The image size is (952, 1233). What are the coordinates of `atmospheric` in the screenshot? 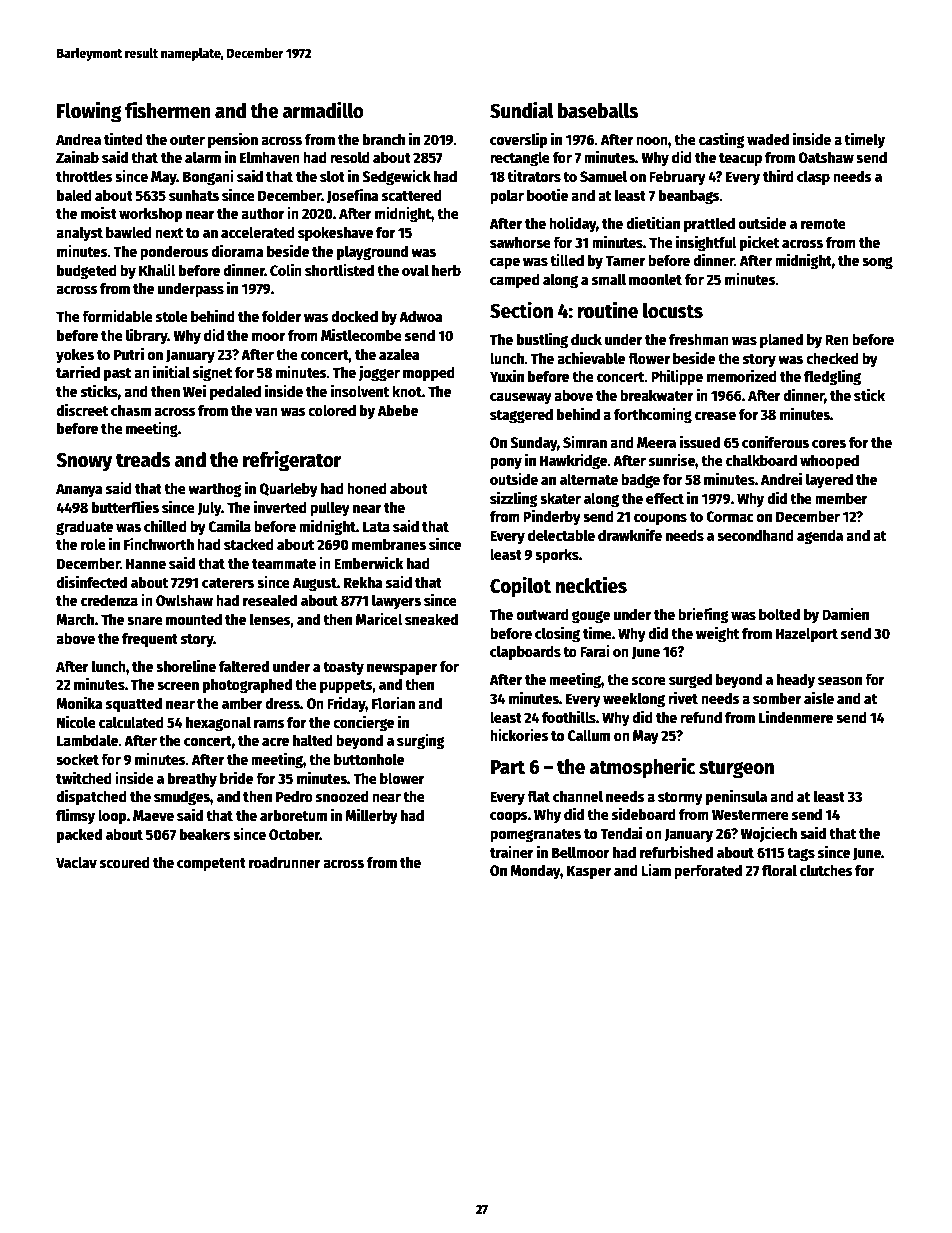 It's located at (642, 768).
